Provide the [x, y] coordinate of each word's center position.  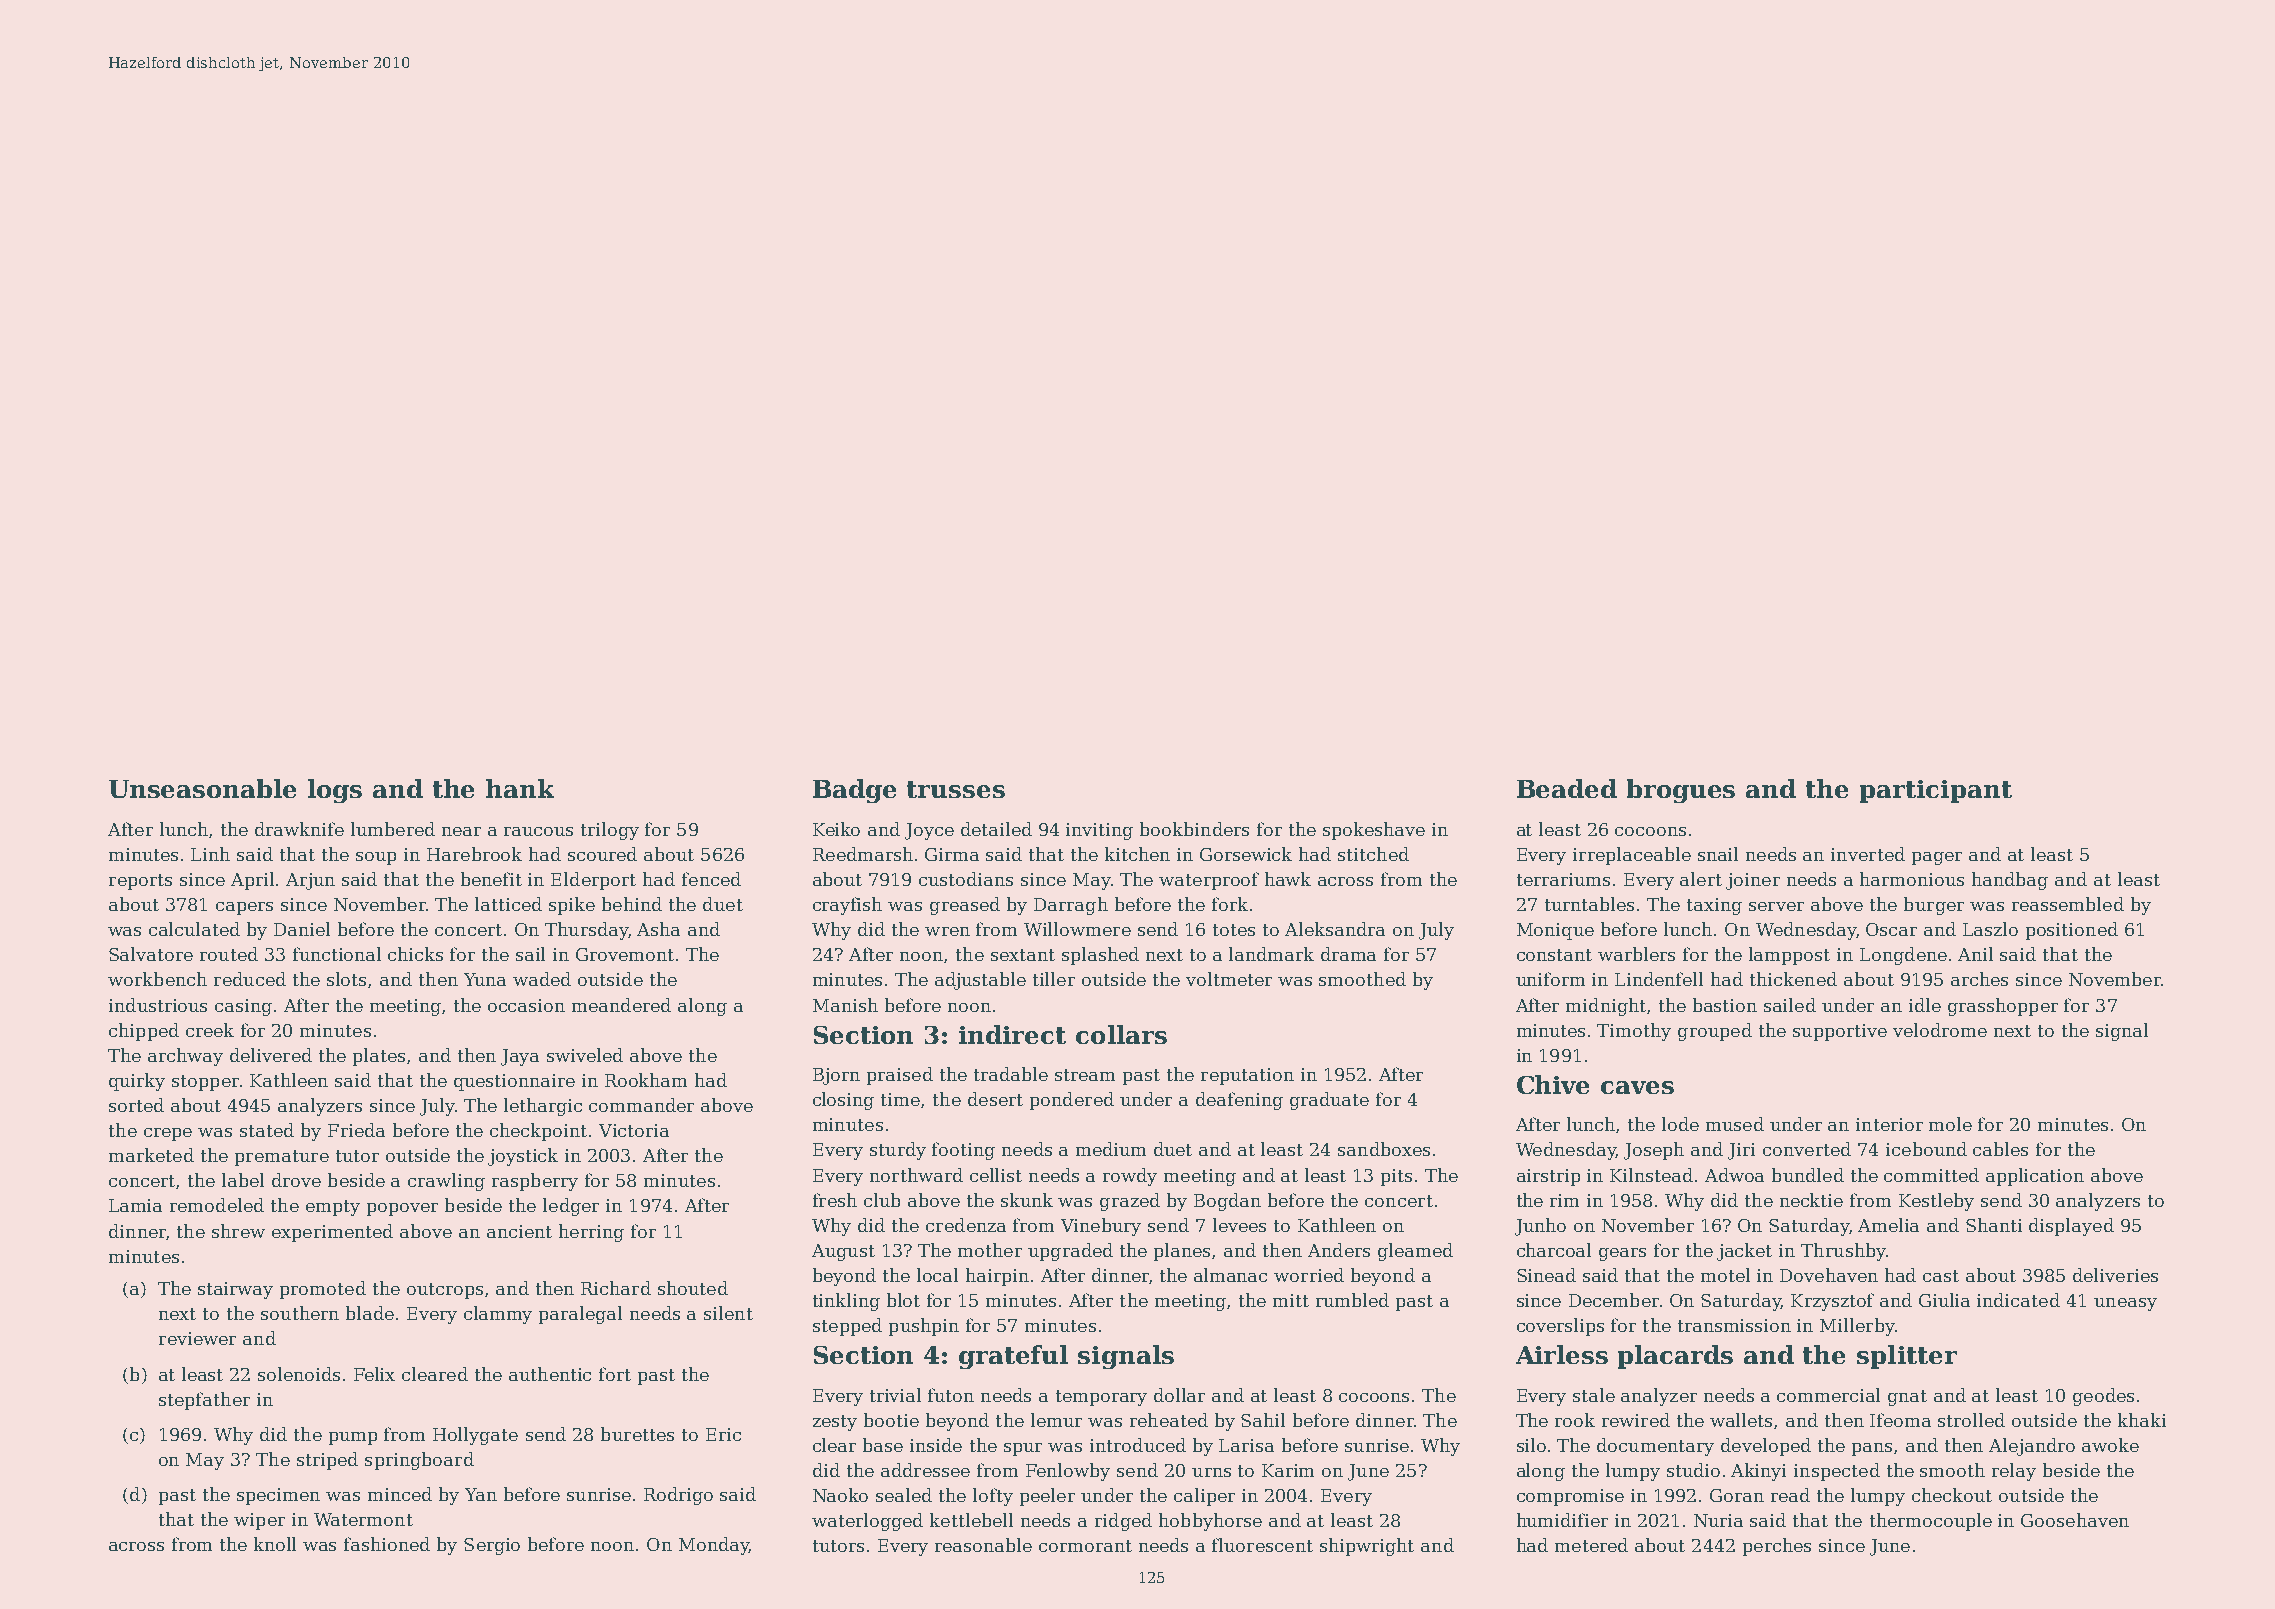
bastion [1725, 1005]
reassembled [2068, 904]
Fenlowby [1068, 1472]
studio [1693, 1470]
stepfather [204, 1401]
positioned [2072, 931]
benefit [491, 879]
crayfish [847, 906]
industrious [158, 1005]
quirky [137, 1082]
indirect [1012, 1034]
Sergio [492, 1546]
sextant [1023, 955]
